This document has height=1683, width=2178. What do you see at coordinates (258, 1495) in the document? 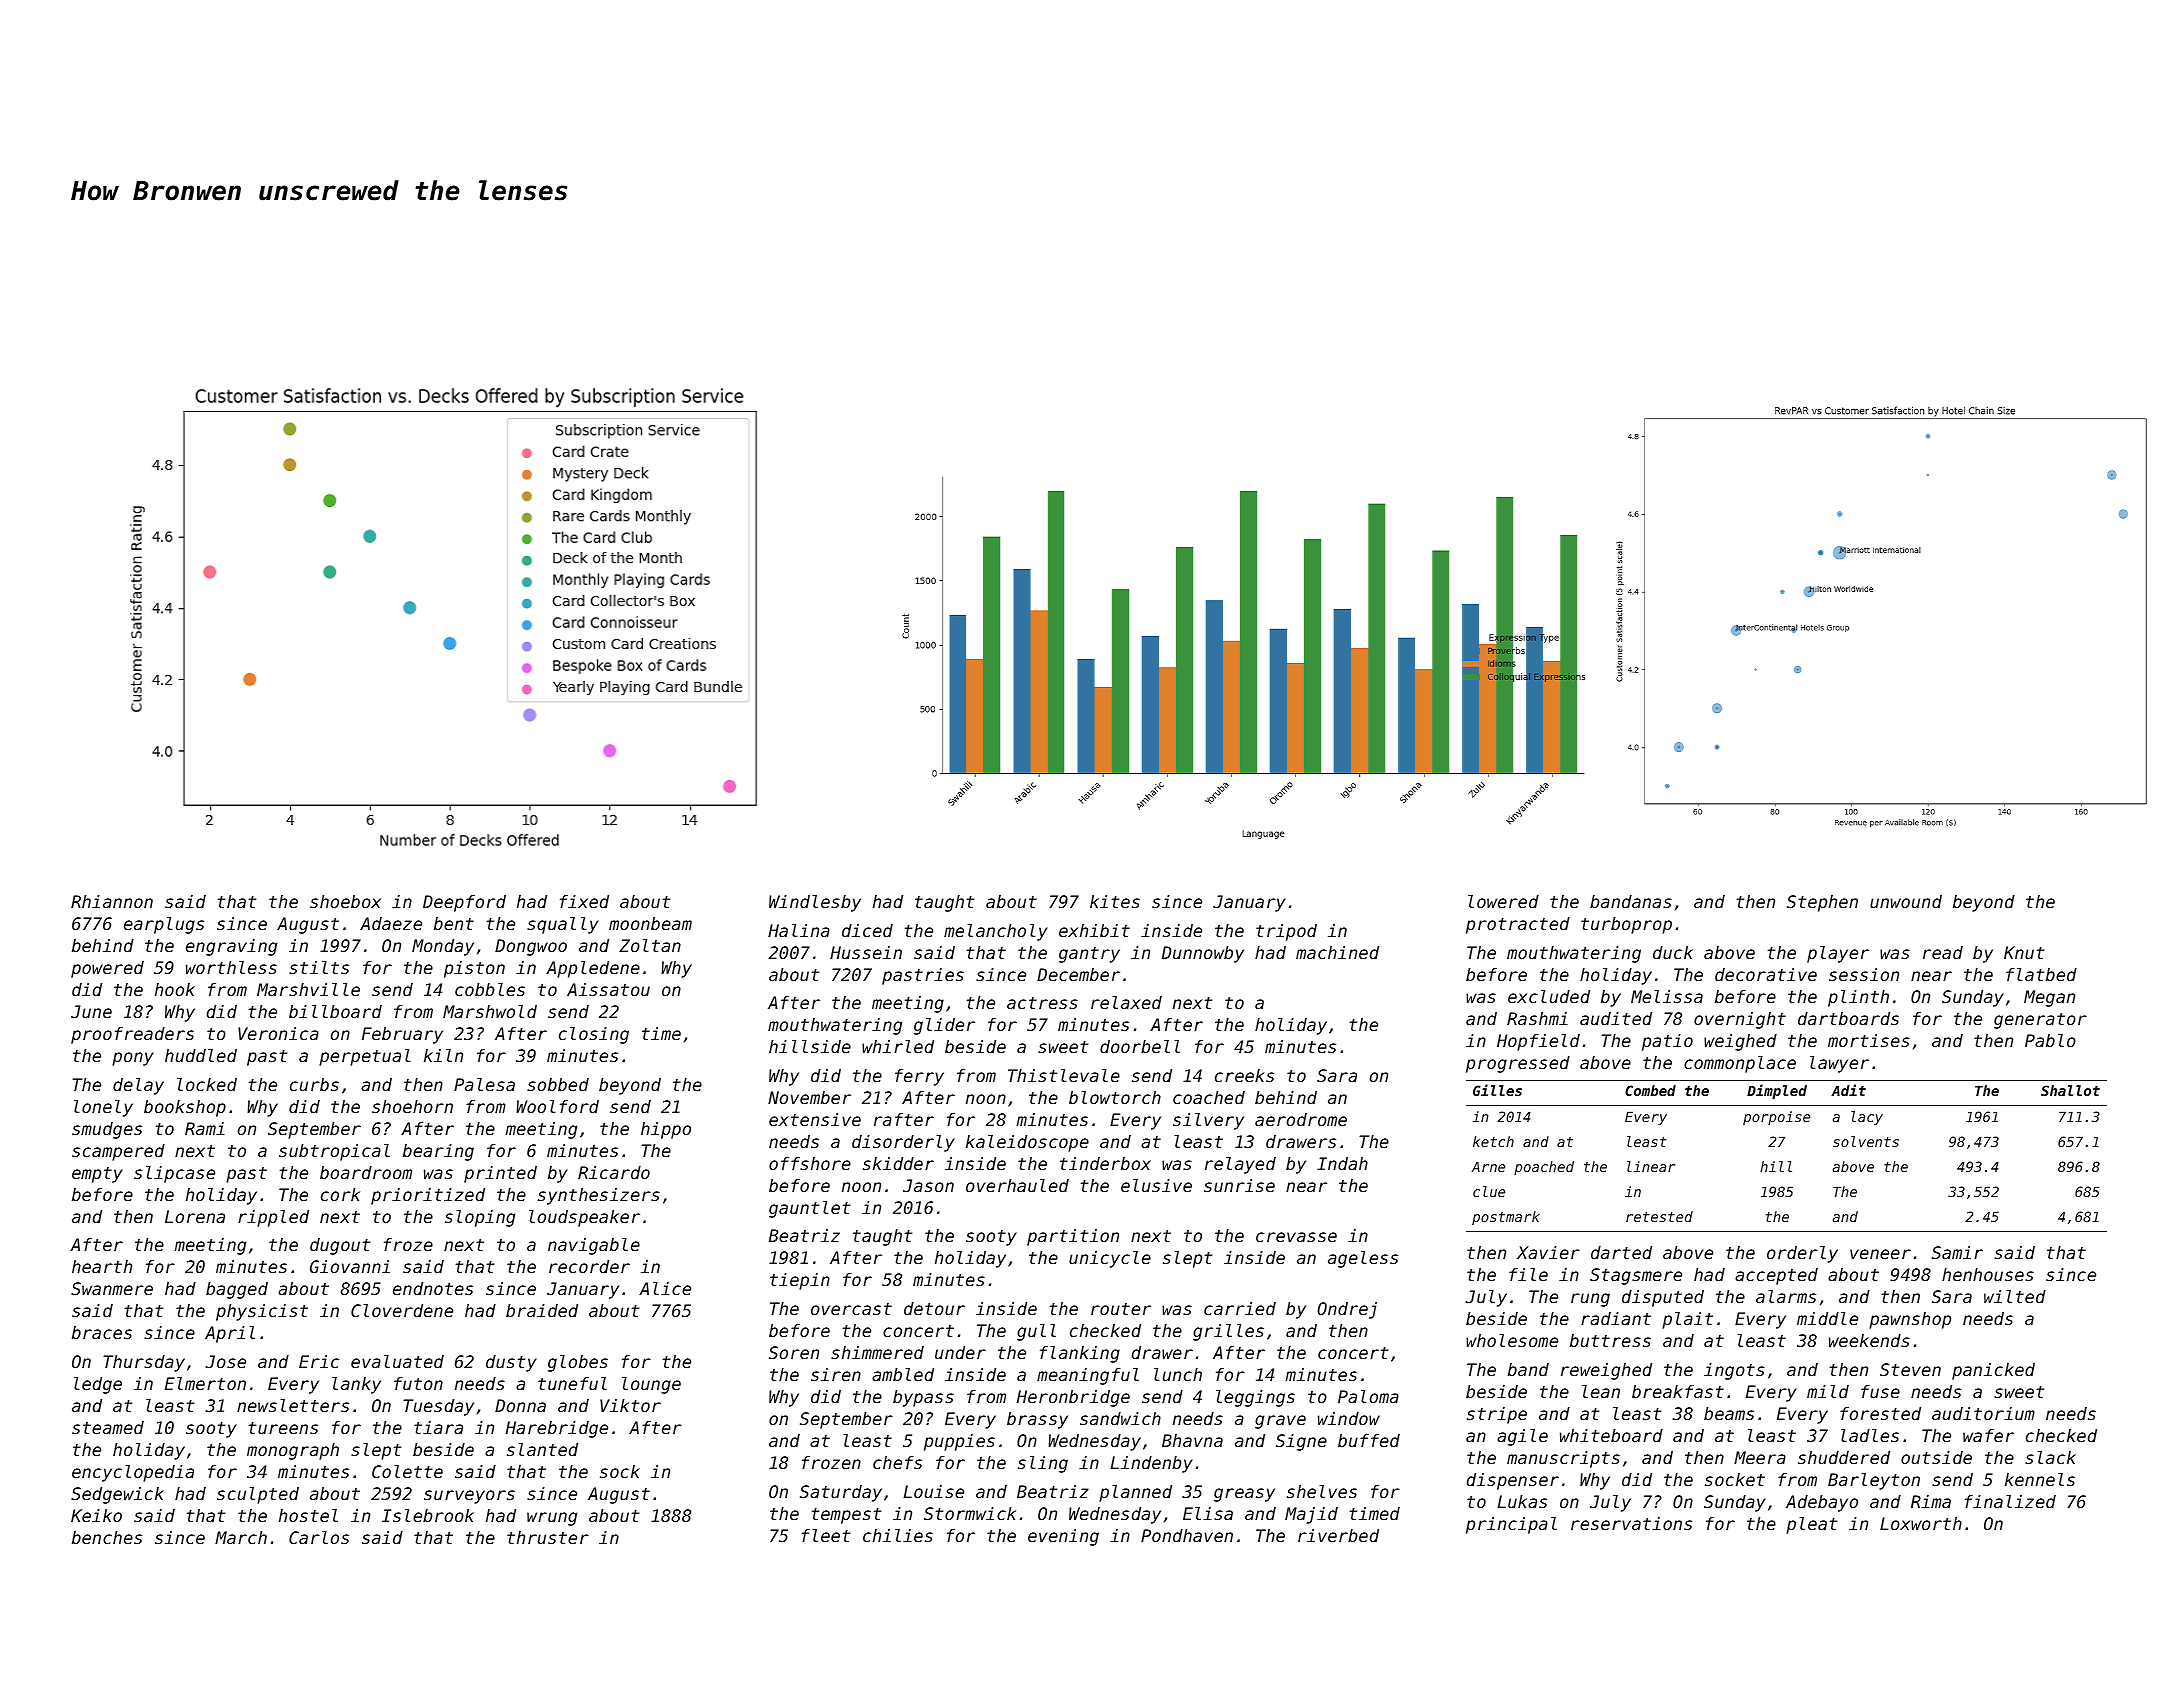
I see `sculpted` at bounding box center [258, 1495].
